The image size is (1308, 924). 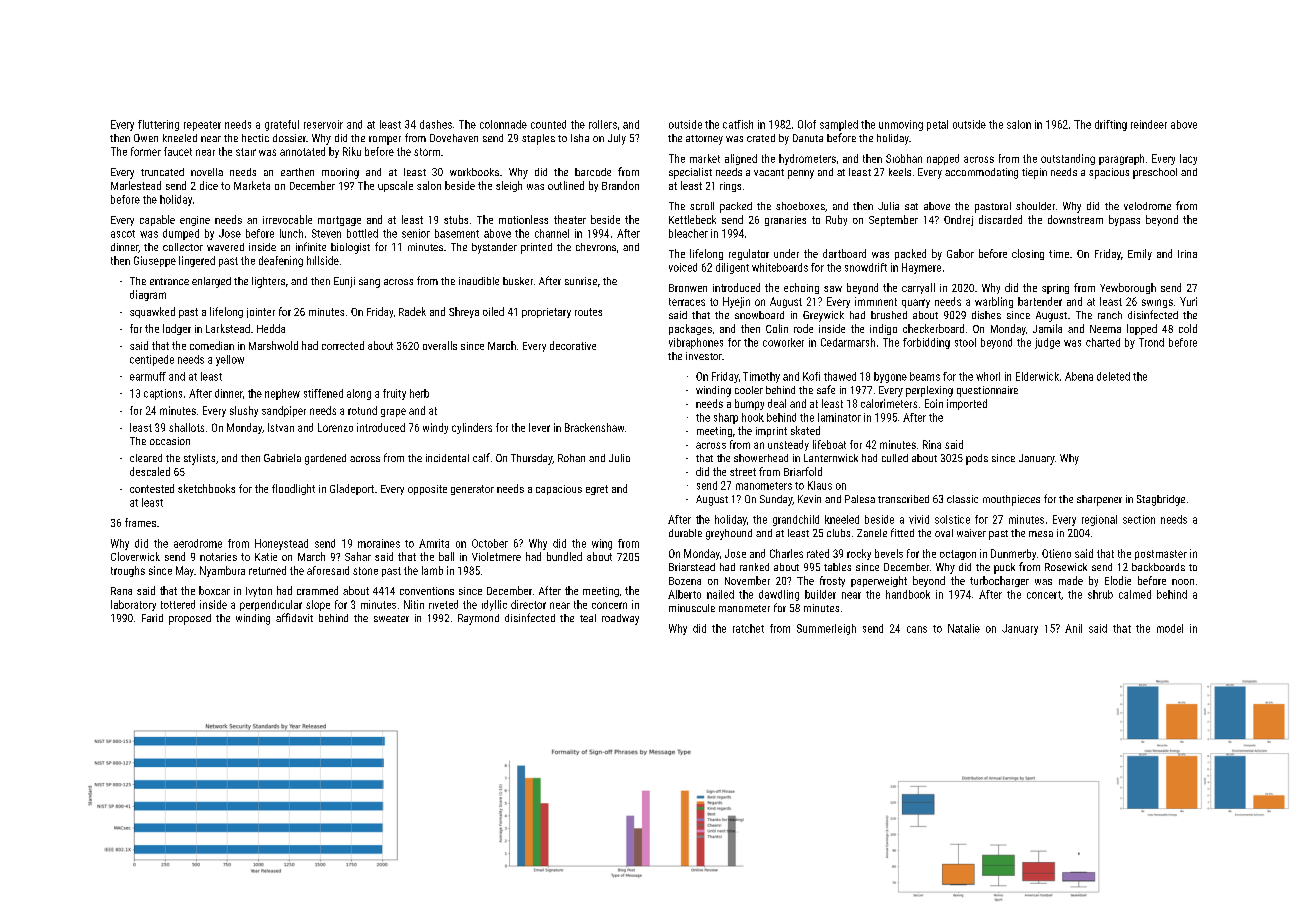 What do you see at coordinates (1124, 220) in the screenshot?
I see `bypass` at bounding box center [1124, 220].
